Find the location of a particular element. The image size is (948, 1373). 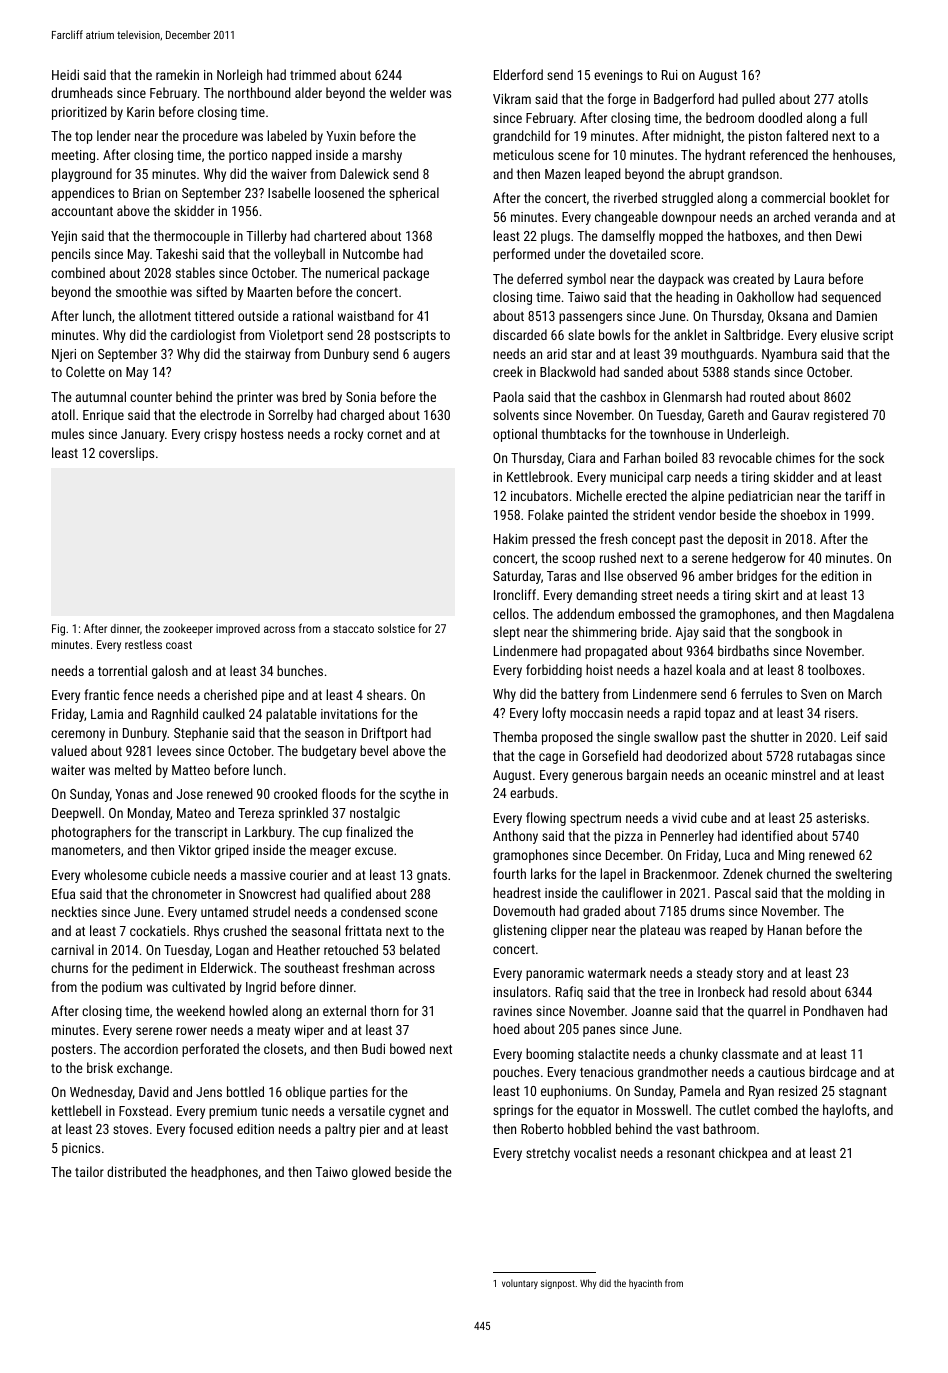

excuse is located at coordinates (374, 851).
